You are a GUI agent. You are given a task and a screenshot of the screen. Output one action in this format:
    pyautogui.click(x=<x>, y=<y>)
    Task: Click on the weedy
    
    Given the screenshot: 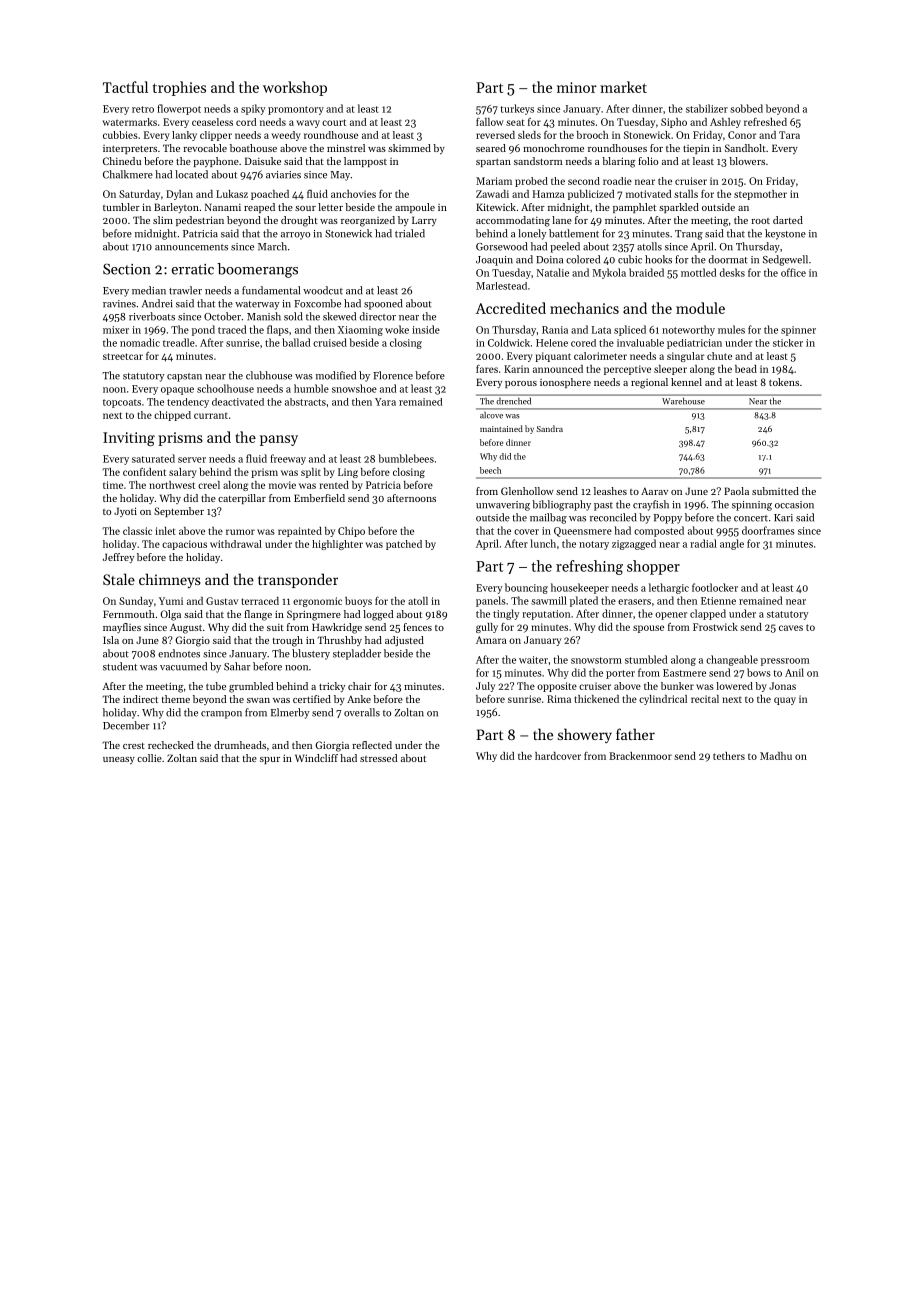 What is the action you would take?
    pyautogui.click(x=286, y=136)
